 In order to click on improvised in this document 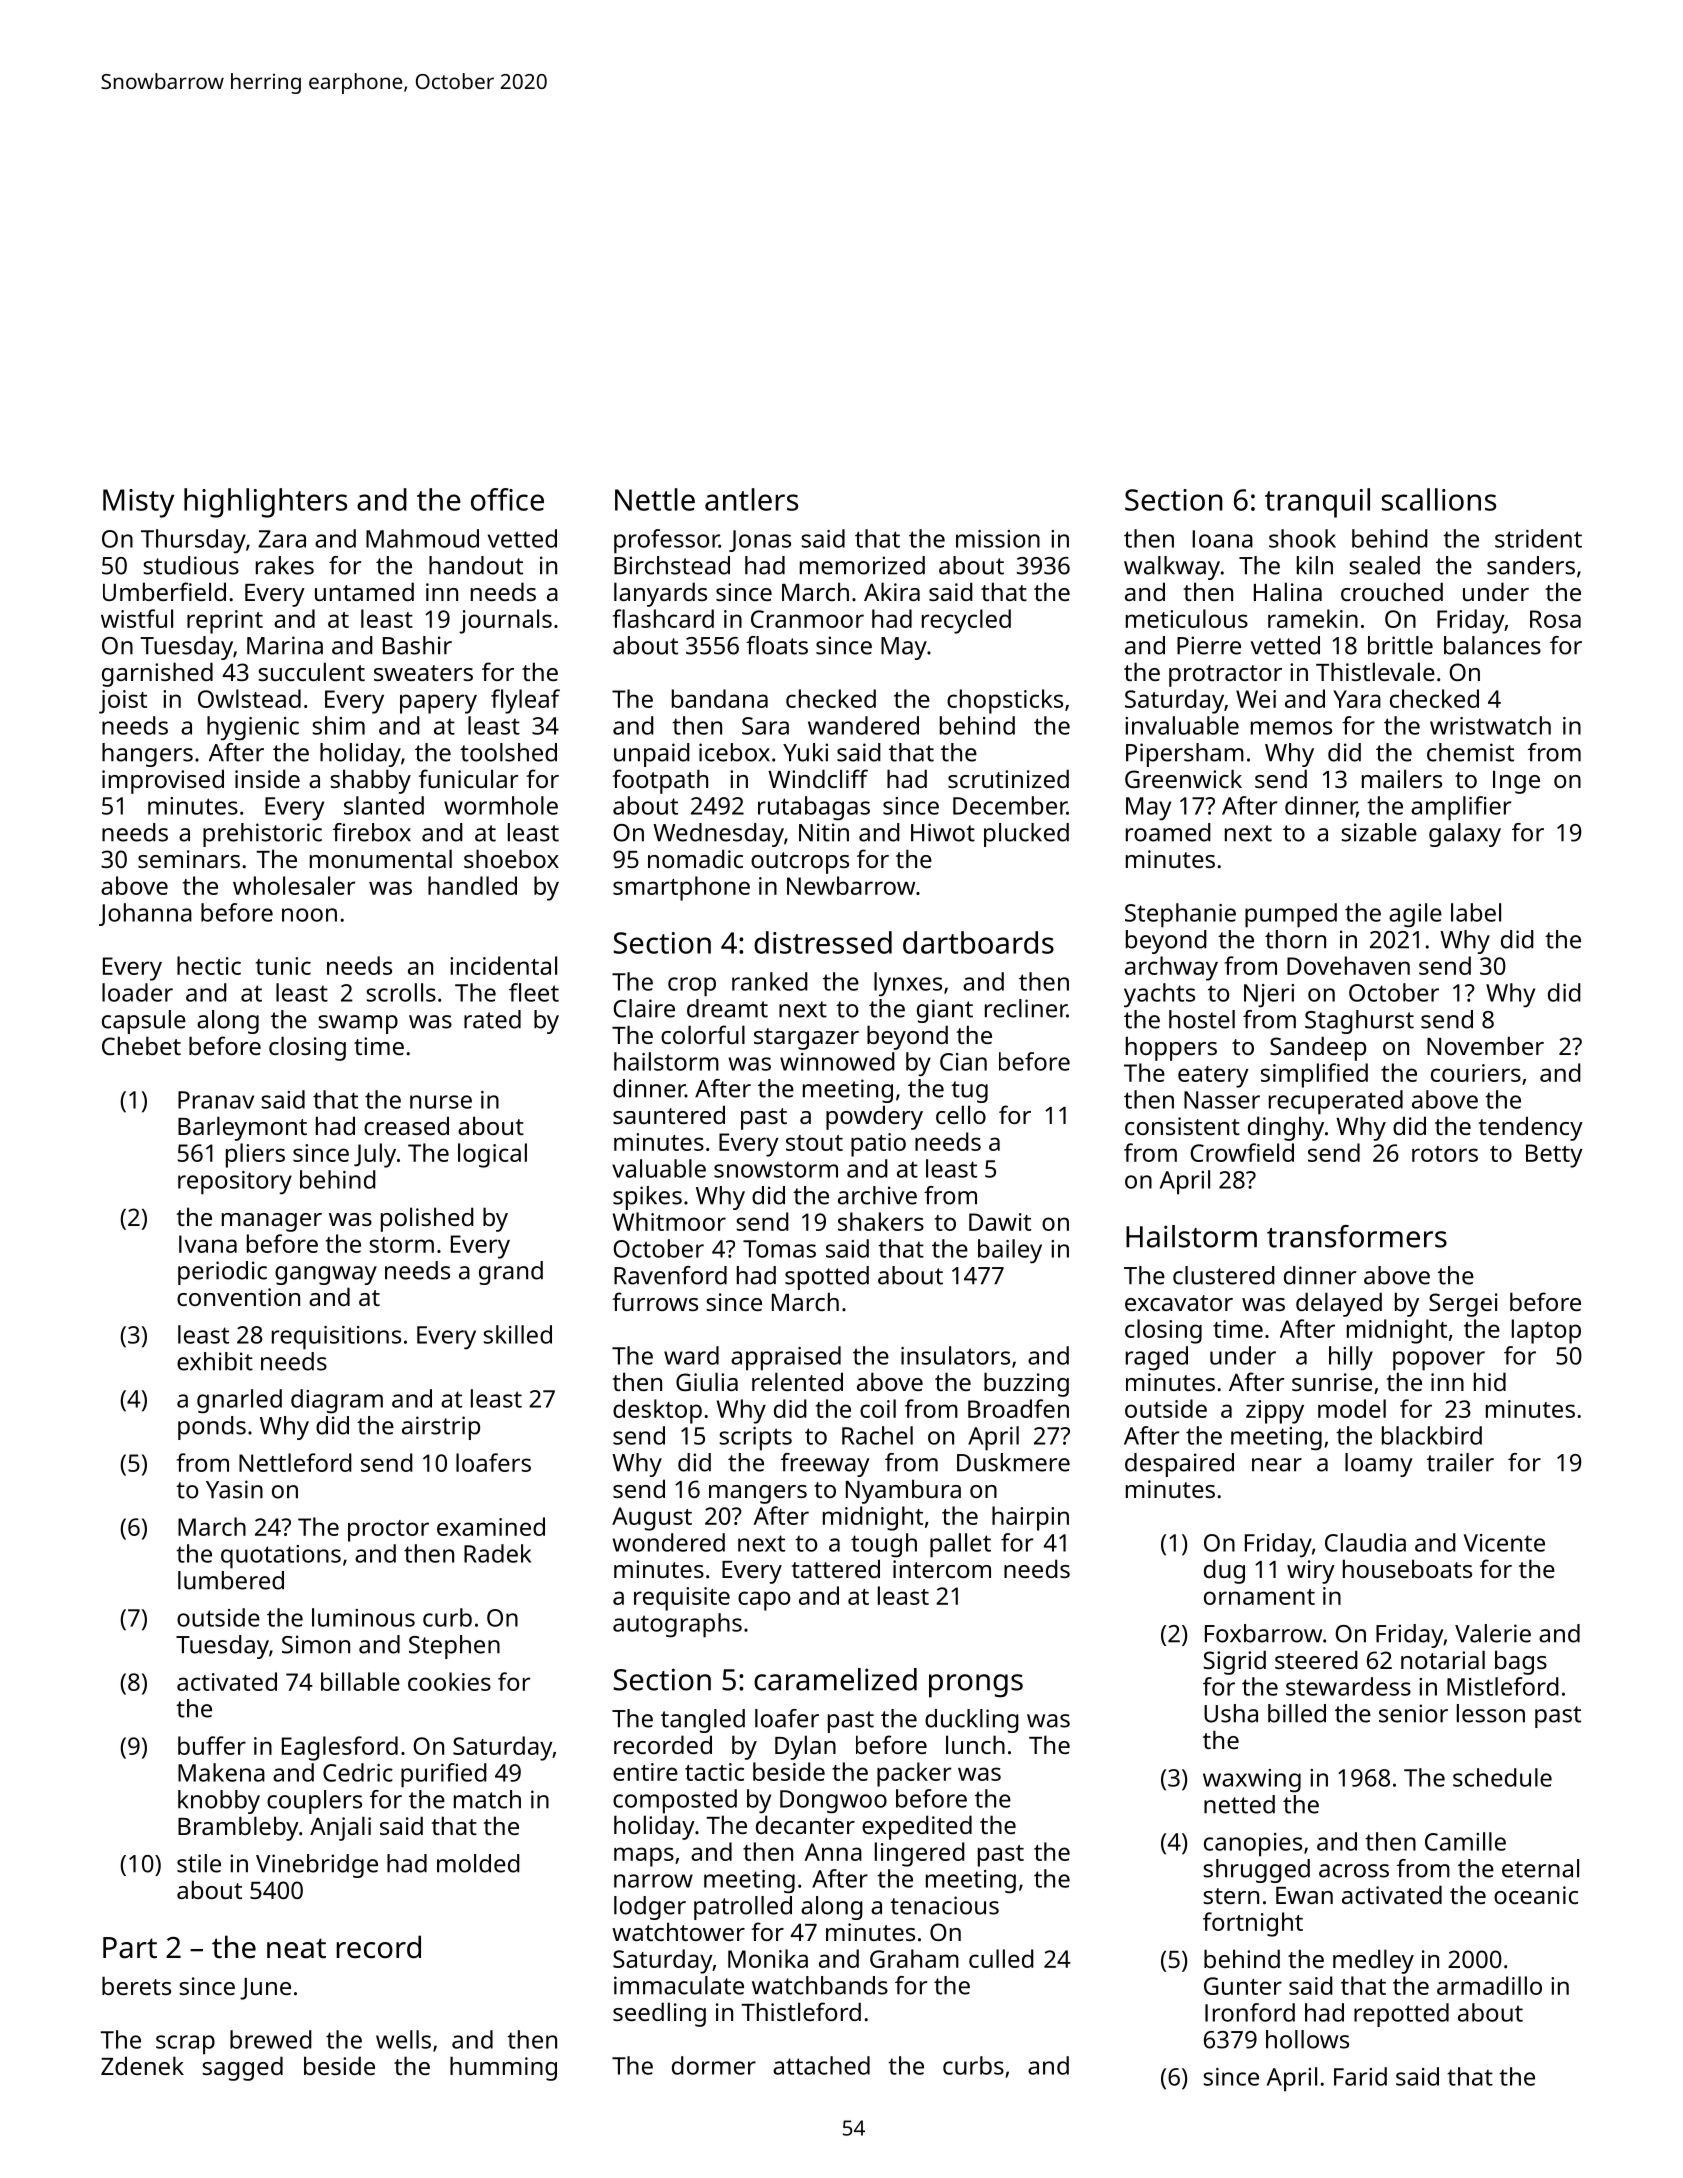, I will do `click(163, 781)`.
